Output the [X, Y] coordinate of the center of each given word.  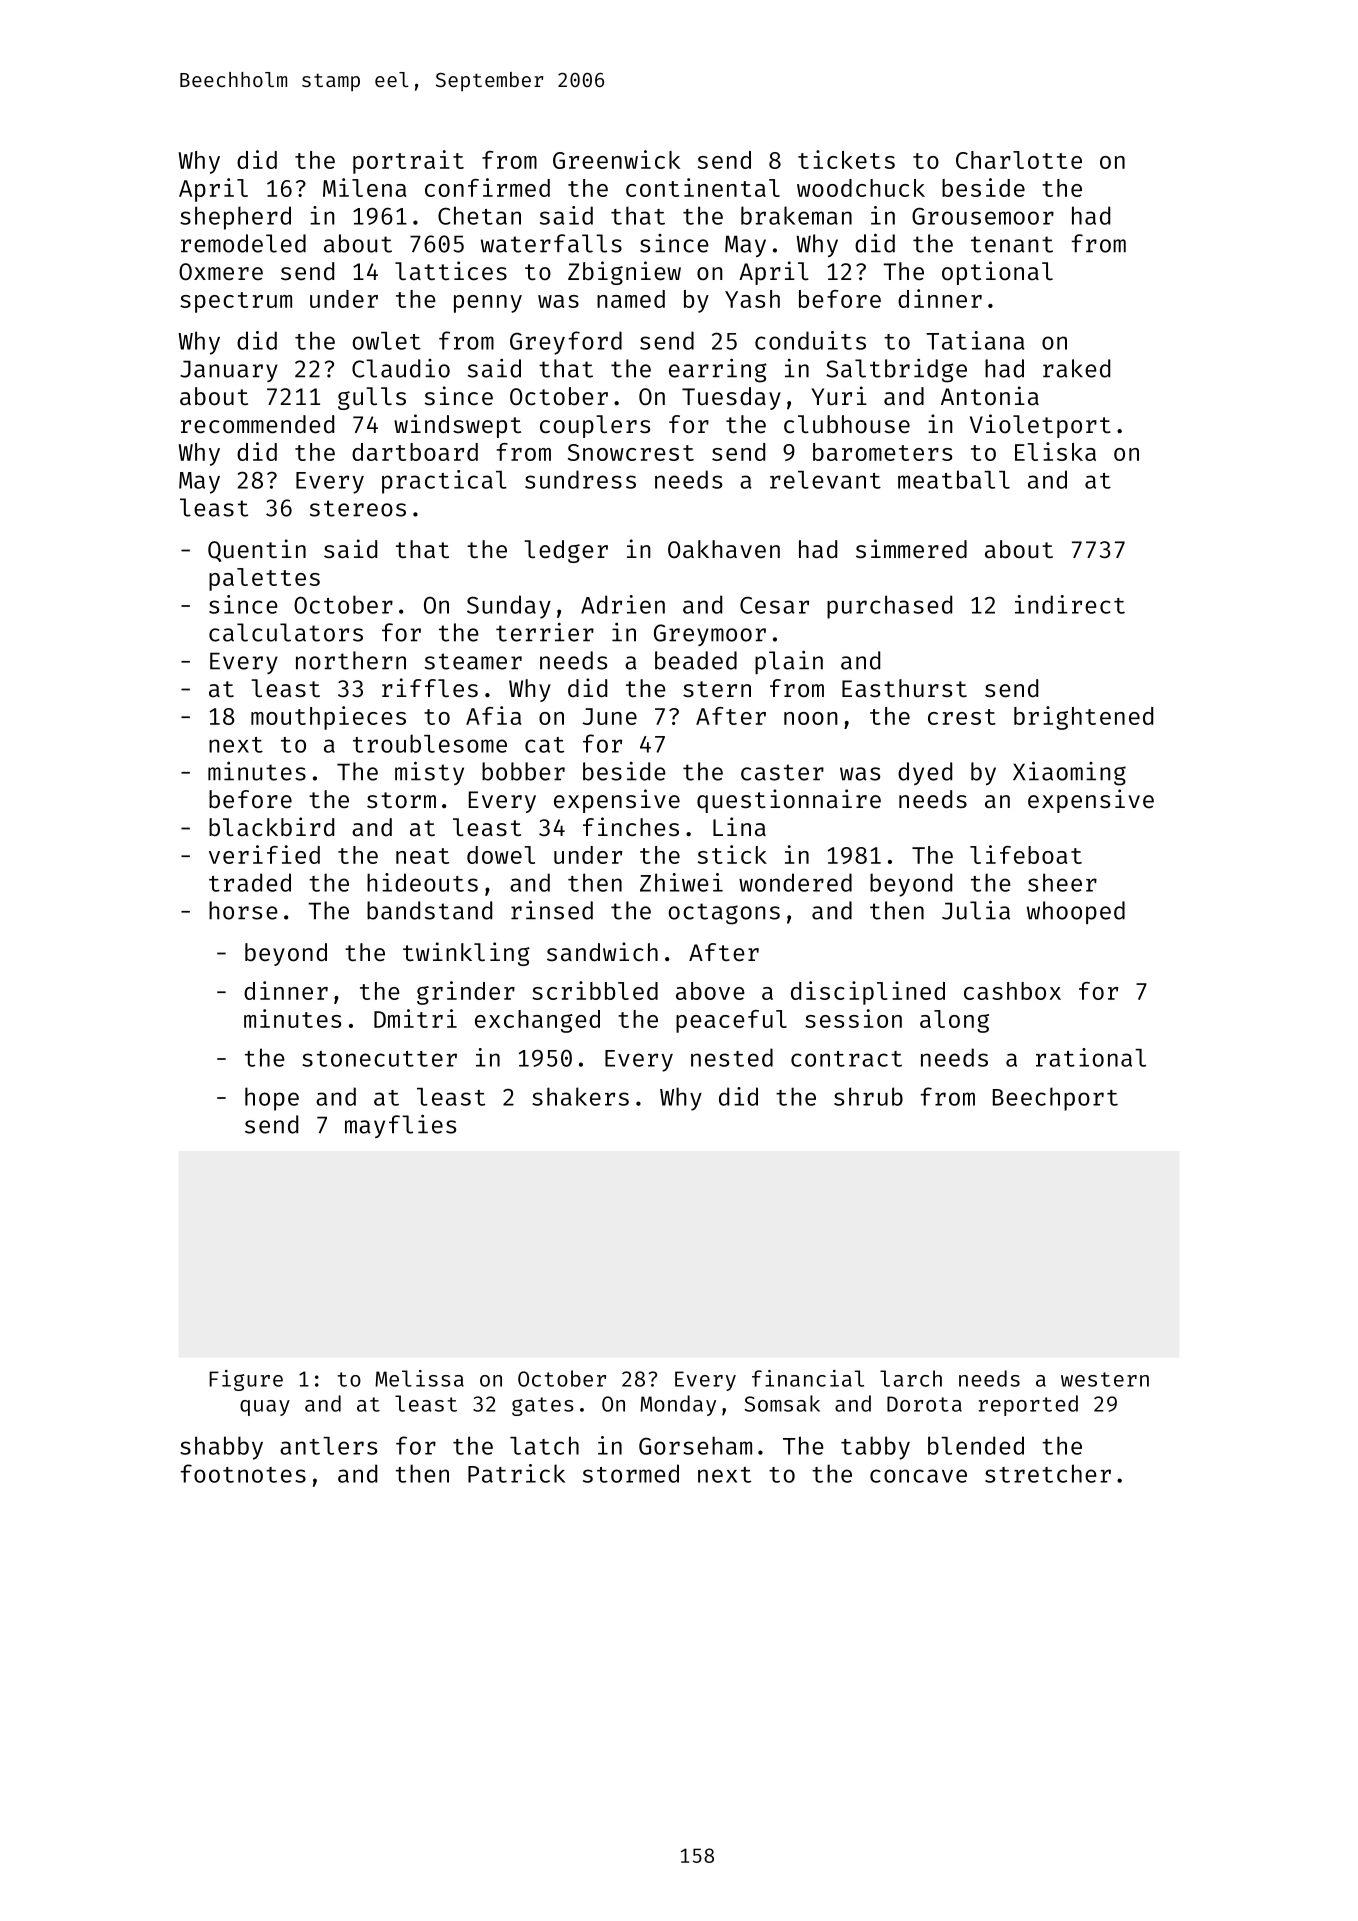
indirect [1070, 604]
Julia [976, 910]
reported [1028, 1405]
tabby [875, 1448]
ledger [566, 551]
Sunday [509, 607]
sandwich [602, 952]
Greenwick [616, 159]
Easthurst [904, 688]
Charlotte [1019, 160]
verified [264, 854]
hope [272, 1099]
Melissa [419, 1378]
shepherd [235, 218]
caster [782, 772]
